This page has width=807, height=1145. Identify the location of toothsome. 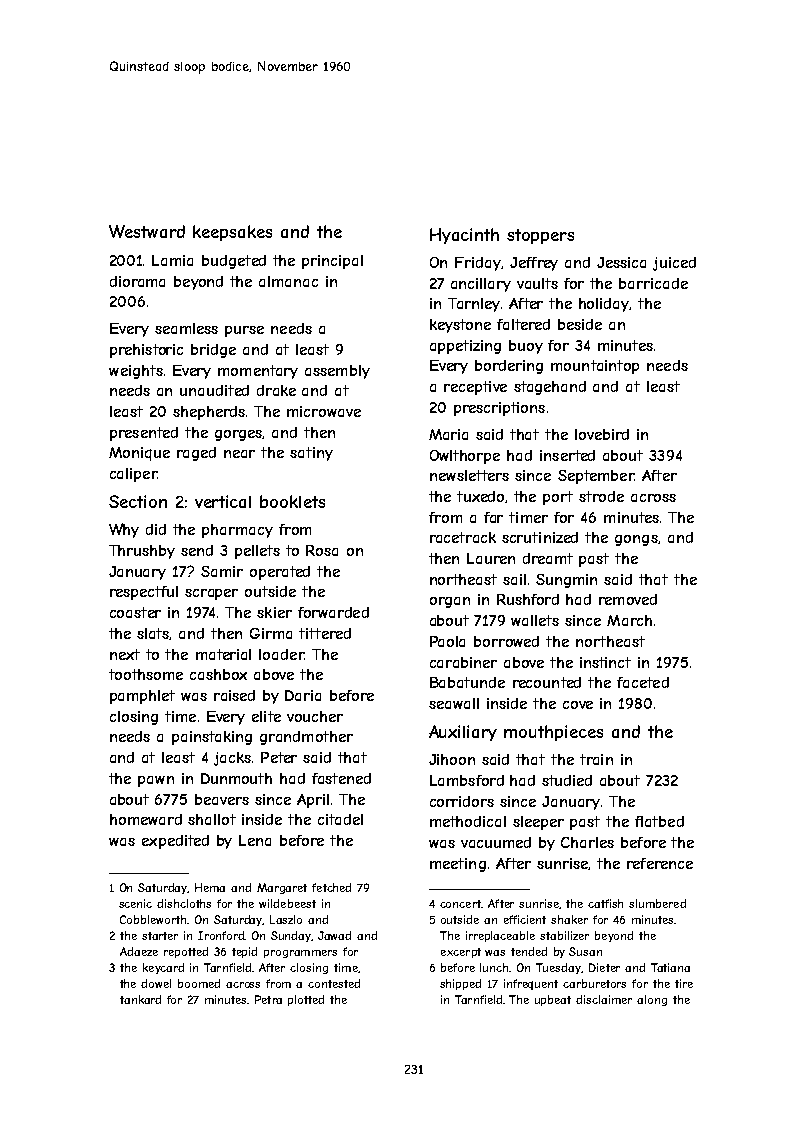
(146, 674).
